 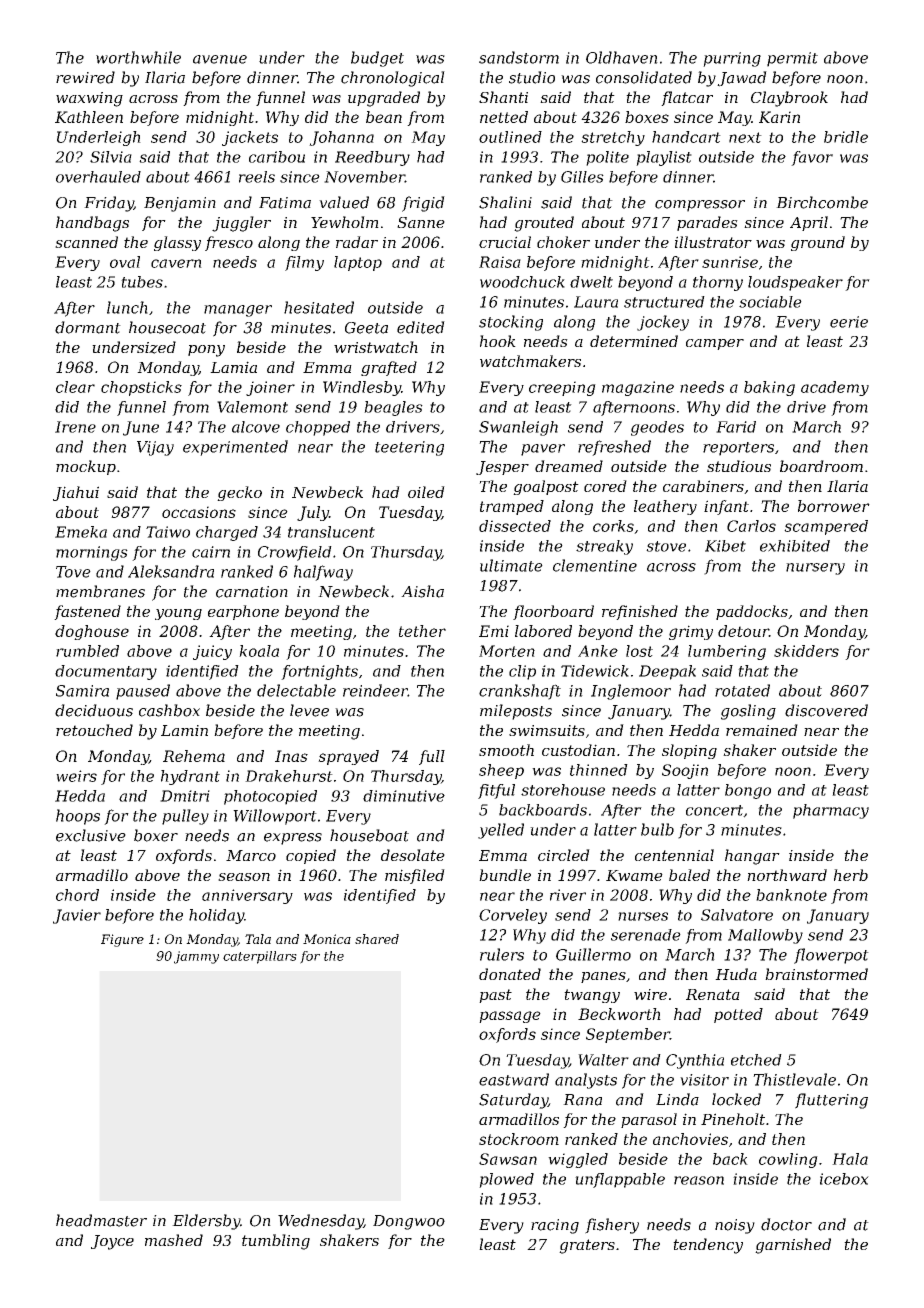 I want to click on bridle, so click(x=846, y=137).
